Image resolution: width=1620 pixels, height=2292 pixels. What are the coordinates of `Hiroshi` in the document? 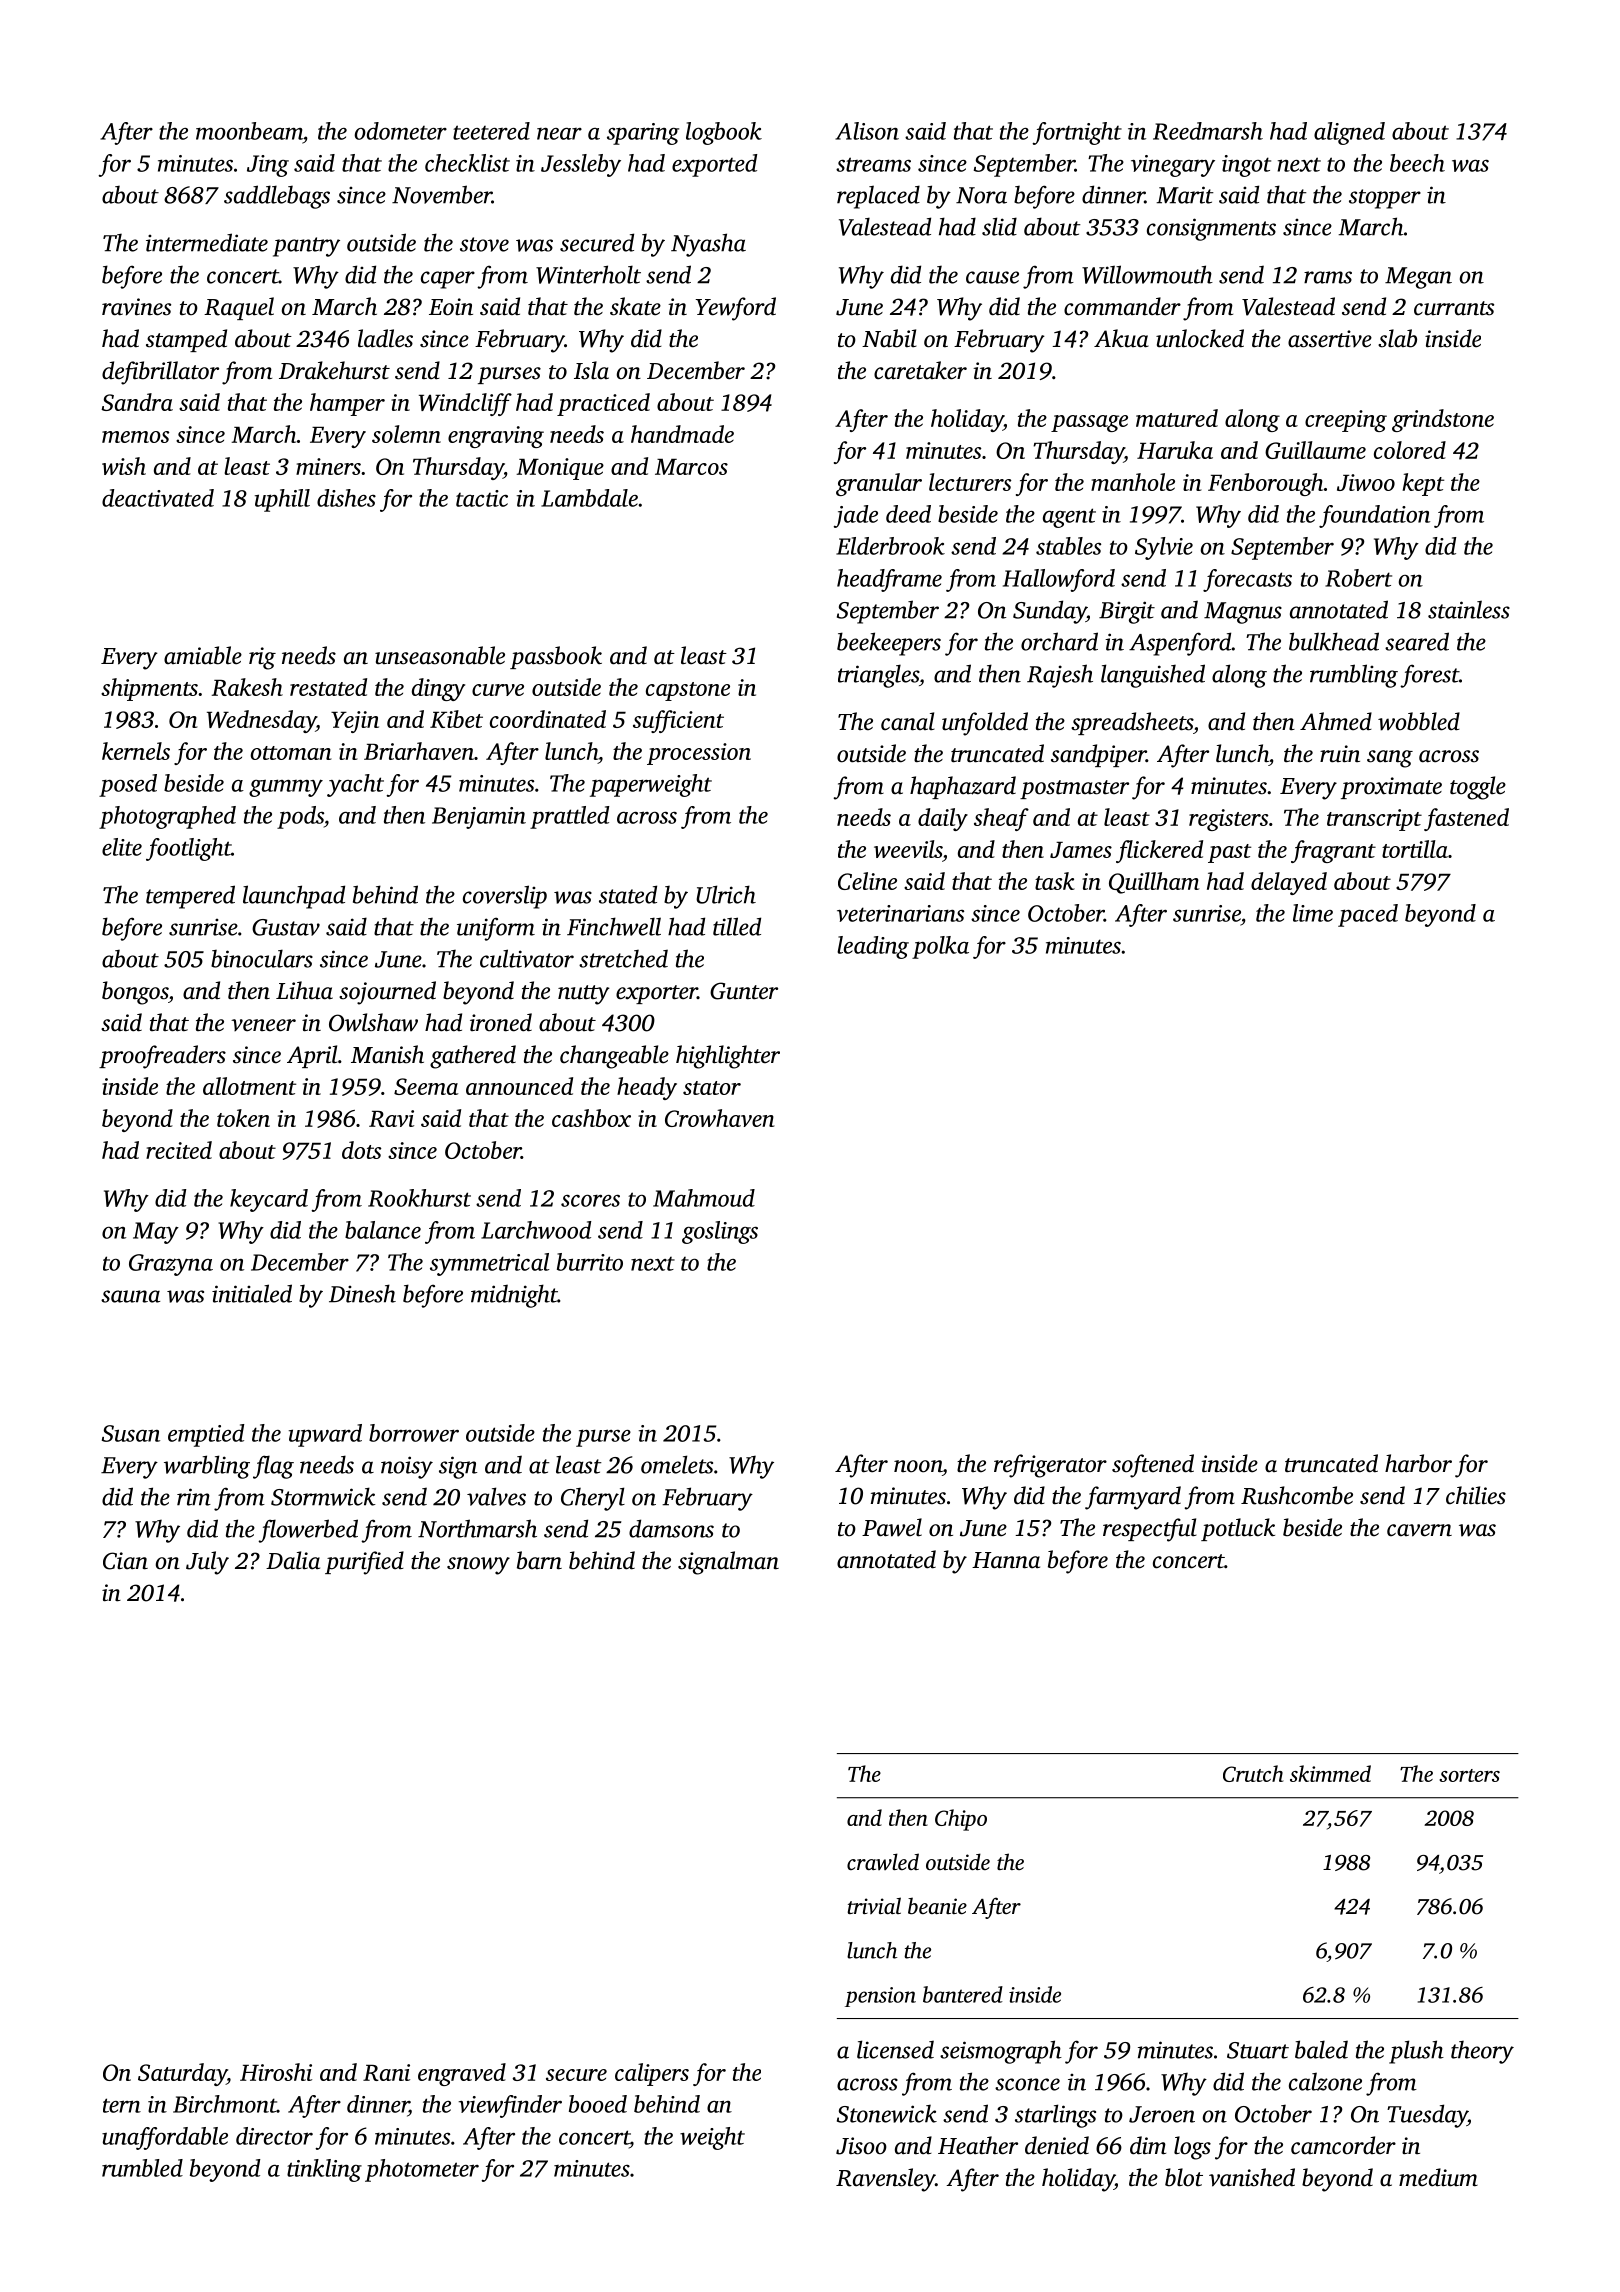 It's located at (276, 2072).
